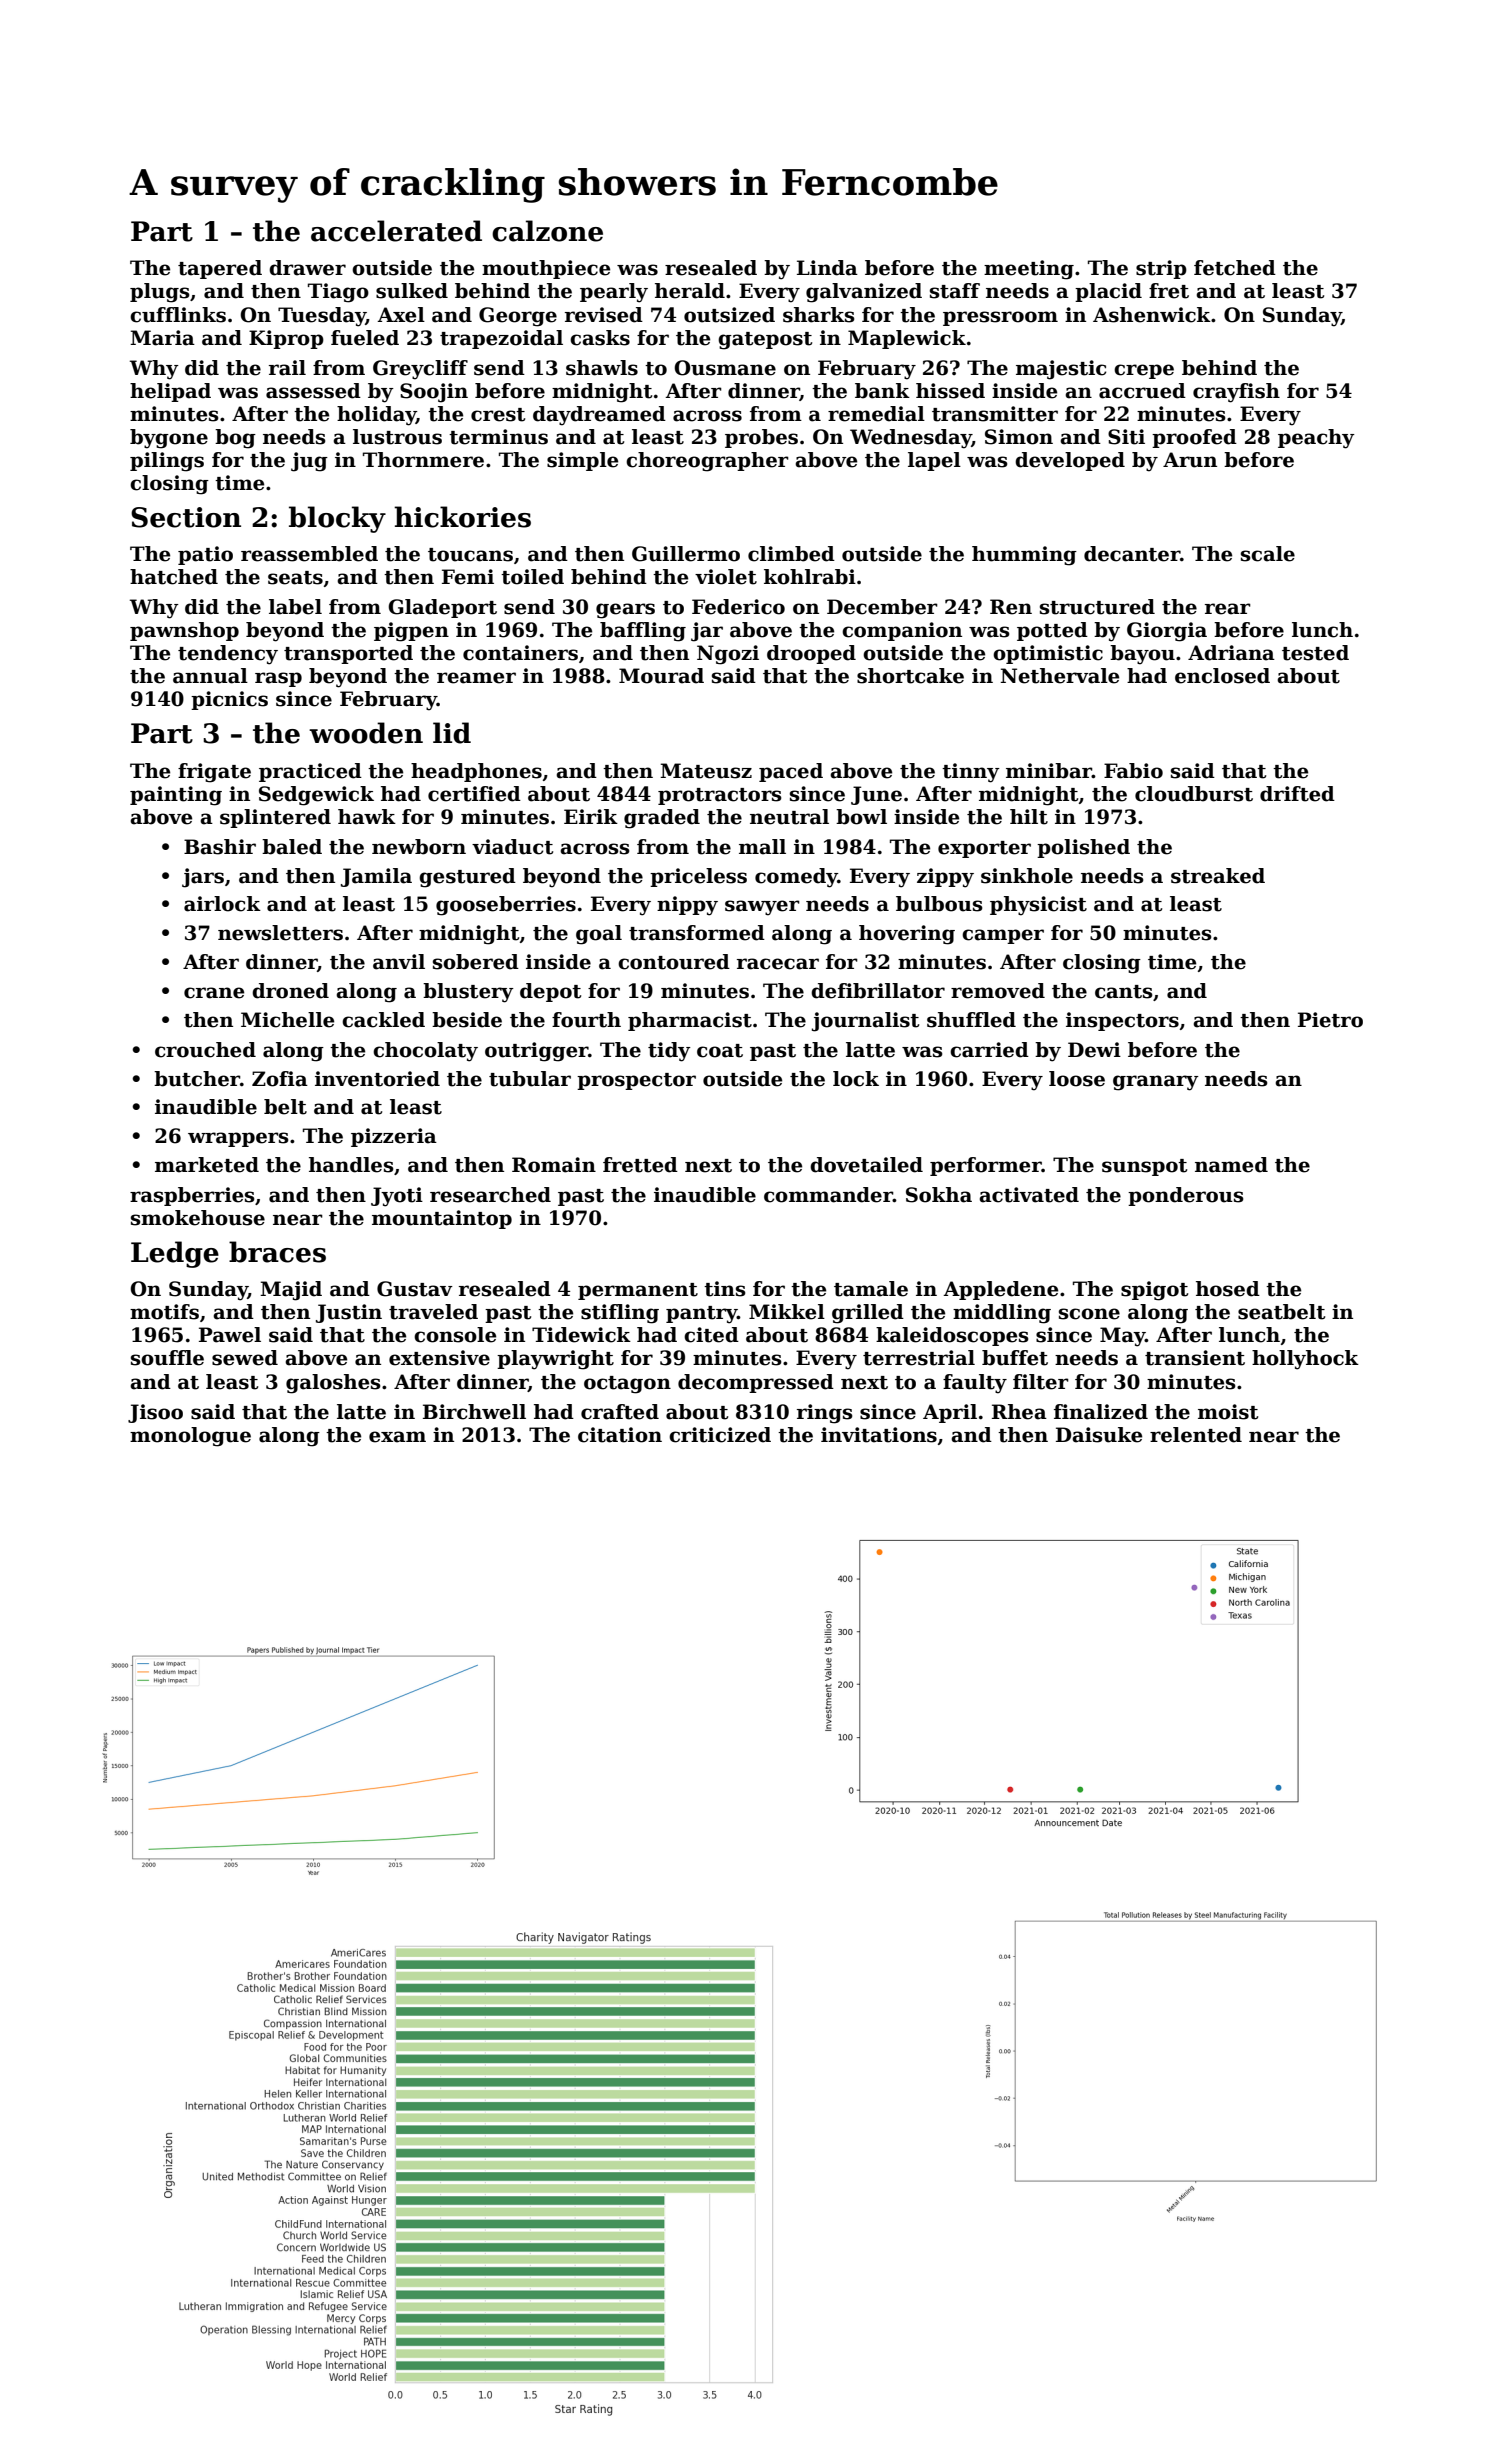 The image size is (1496, 2464). I want to click on Arun, so click(1190, 460).
